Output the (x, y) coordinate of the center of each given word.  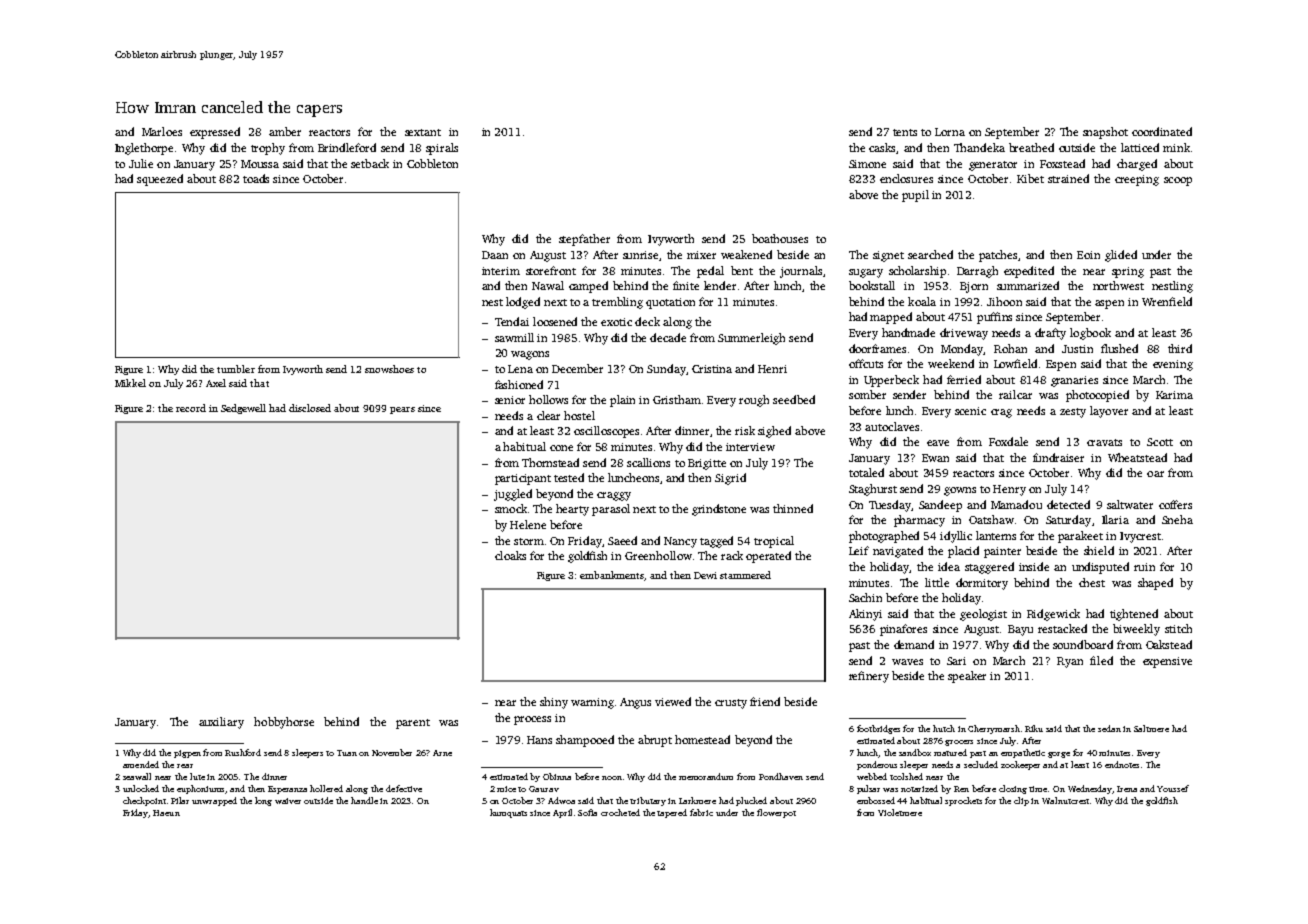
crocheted (620, 812)
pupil (915, 196)
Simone (867, 164)
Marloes (162, 131)
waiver (288, 801)
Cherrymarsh (994, 729)
